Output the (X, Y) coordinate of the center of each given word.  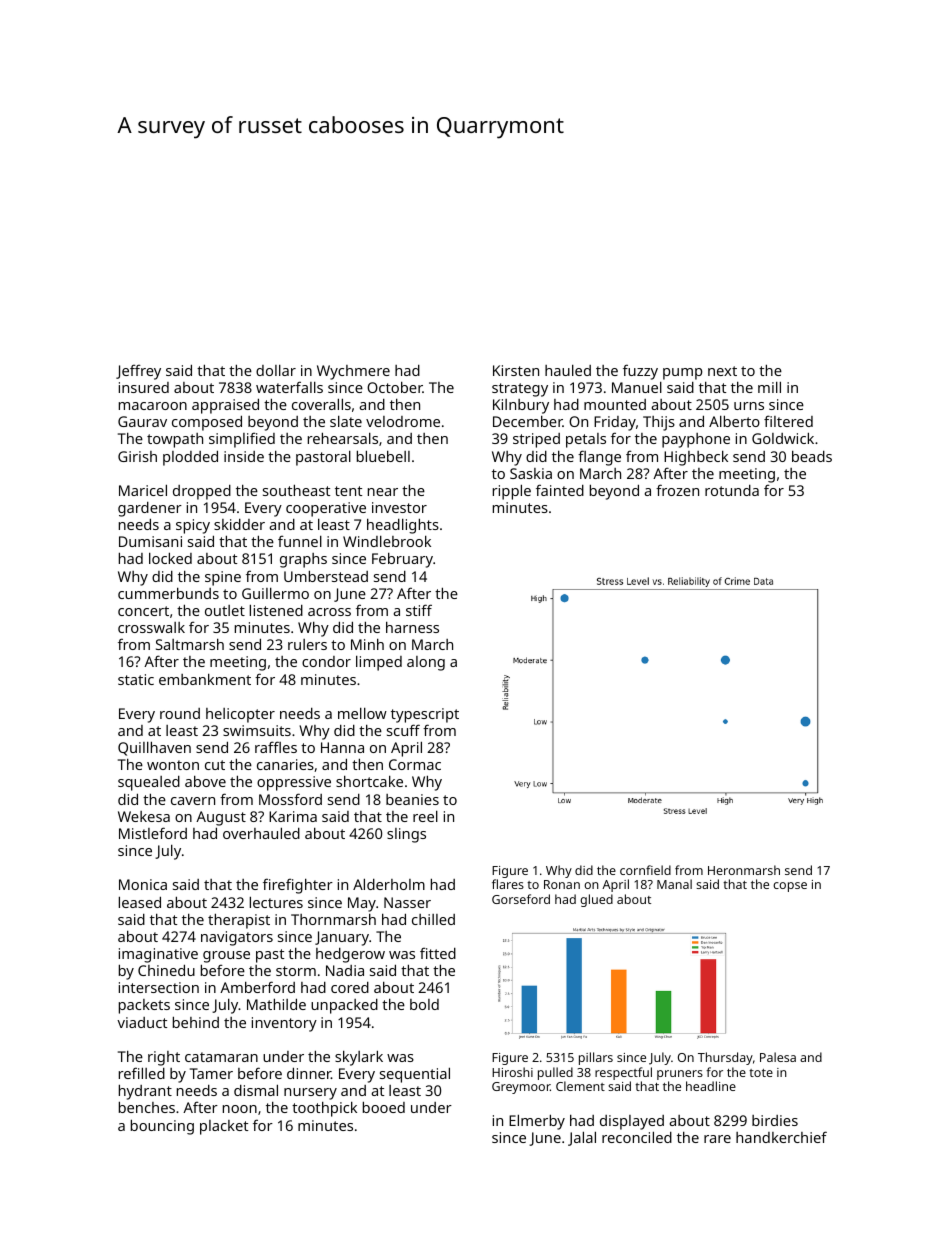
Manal (674, 884)
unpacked (344, 1006)
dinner (309, 1073)
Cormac (415, 764)
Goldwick (783, 438)
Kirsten (516, 370)
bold (424, 1004)
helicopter (240, 715)
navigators (237, 938)
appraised (225, 406)
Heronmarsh (744, 870)
